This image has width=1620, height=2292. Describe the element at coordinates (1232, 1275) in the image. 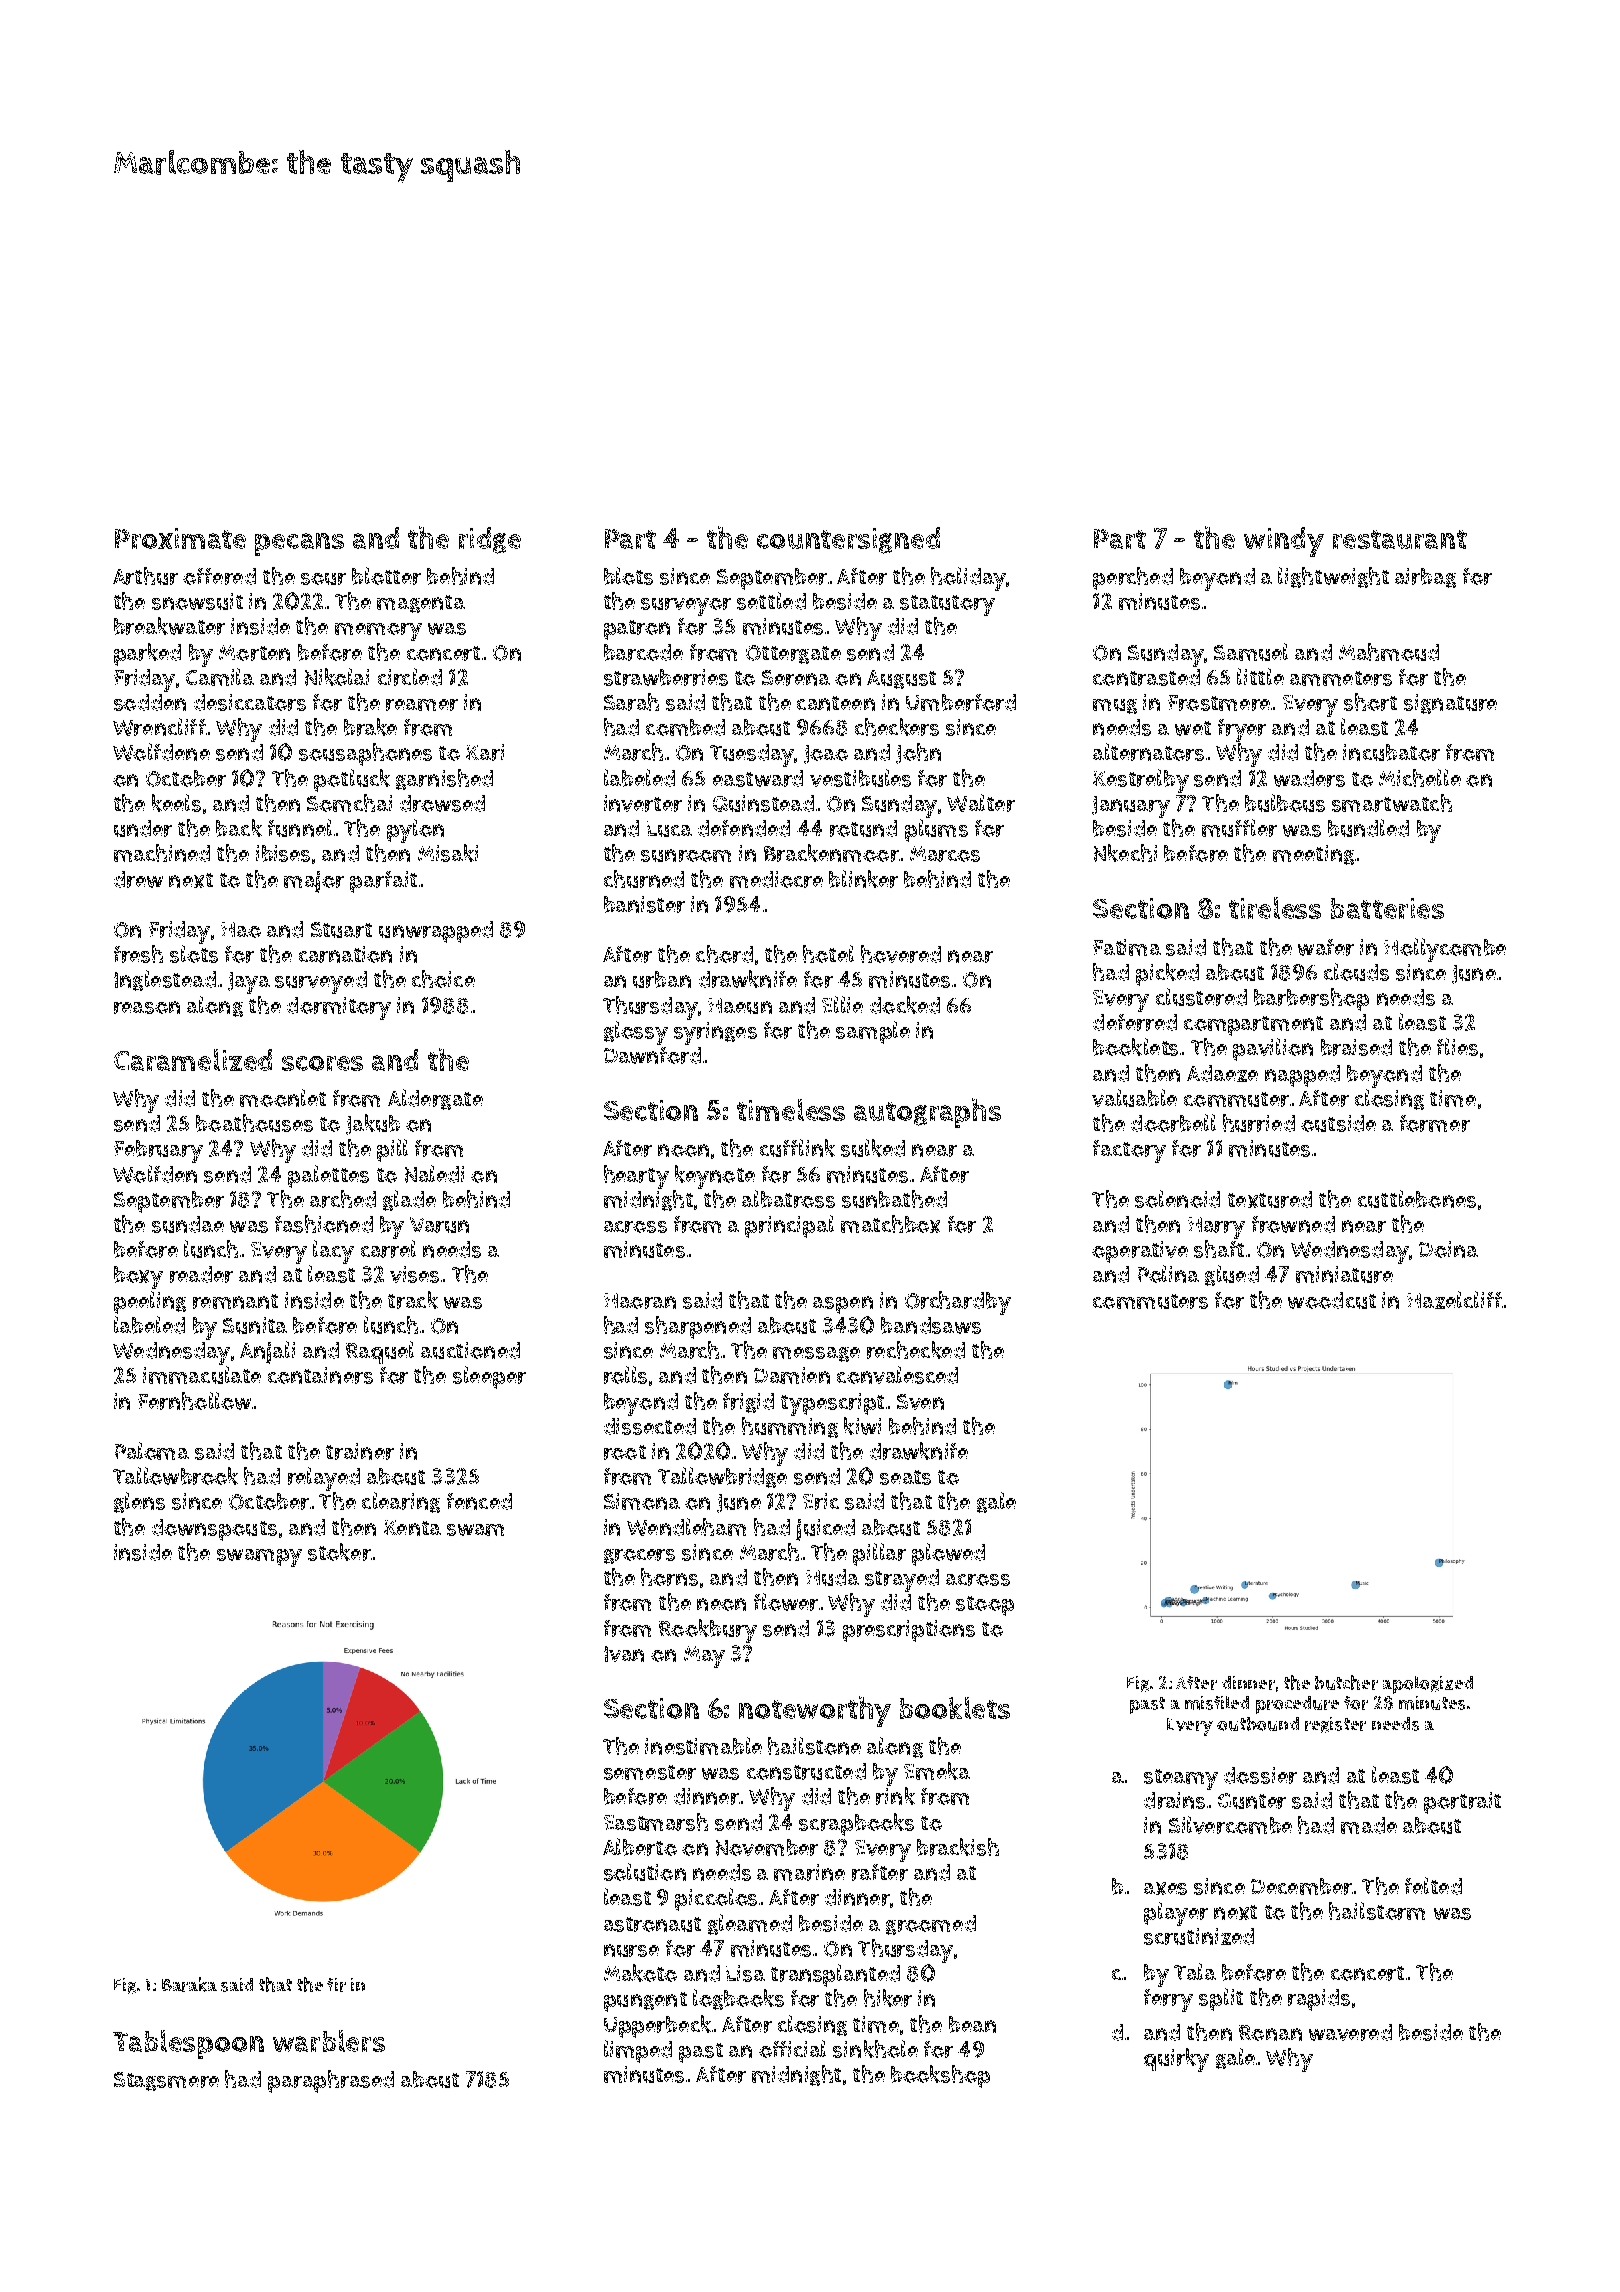

I see `glued` at that location.
